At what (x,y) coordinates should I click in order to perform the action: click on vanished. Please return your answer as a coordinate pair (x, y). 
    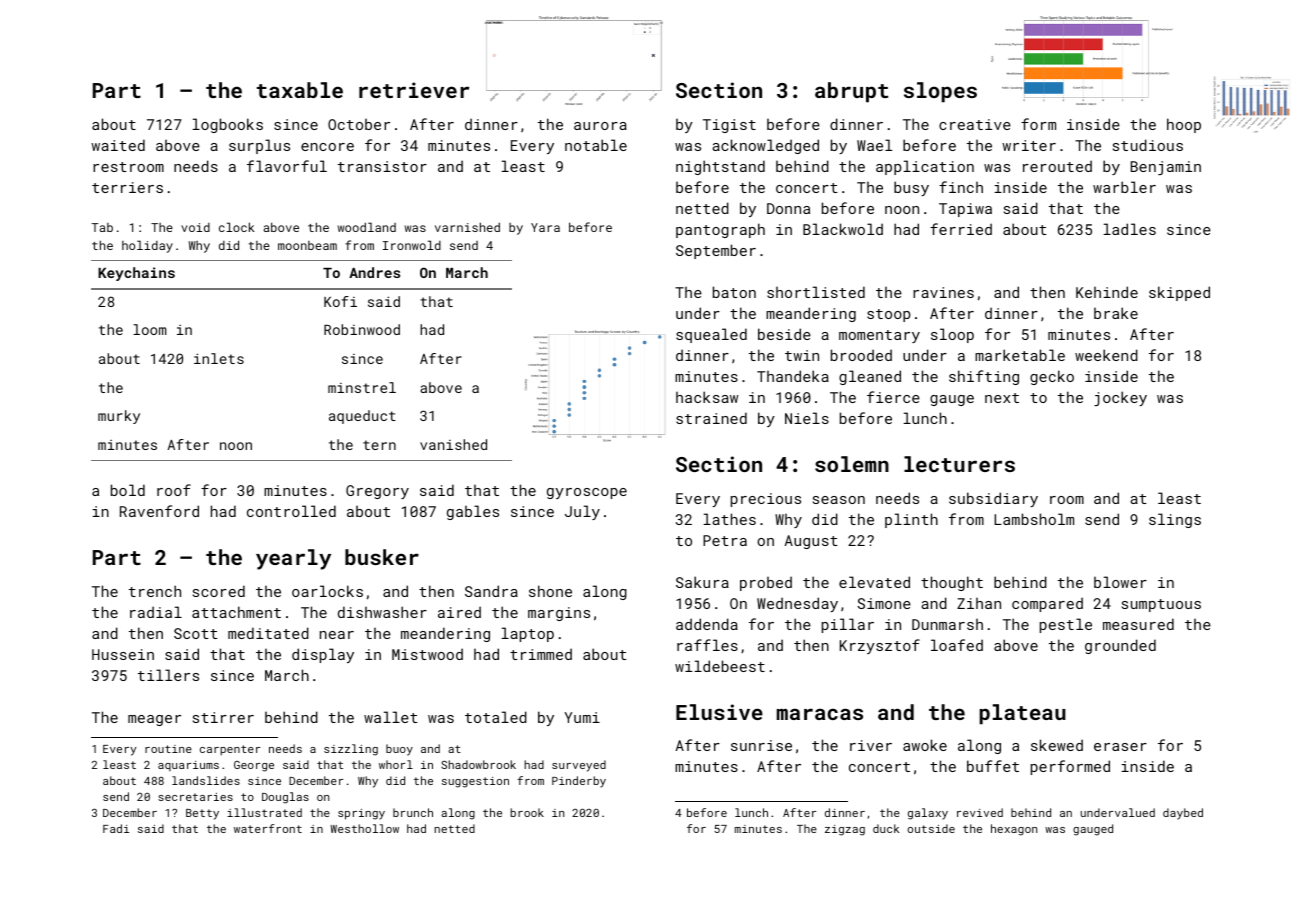
    Looking at the image, I should click on (453, 444).
